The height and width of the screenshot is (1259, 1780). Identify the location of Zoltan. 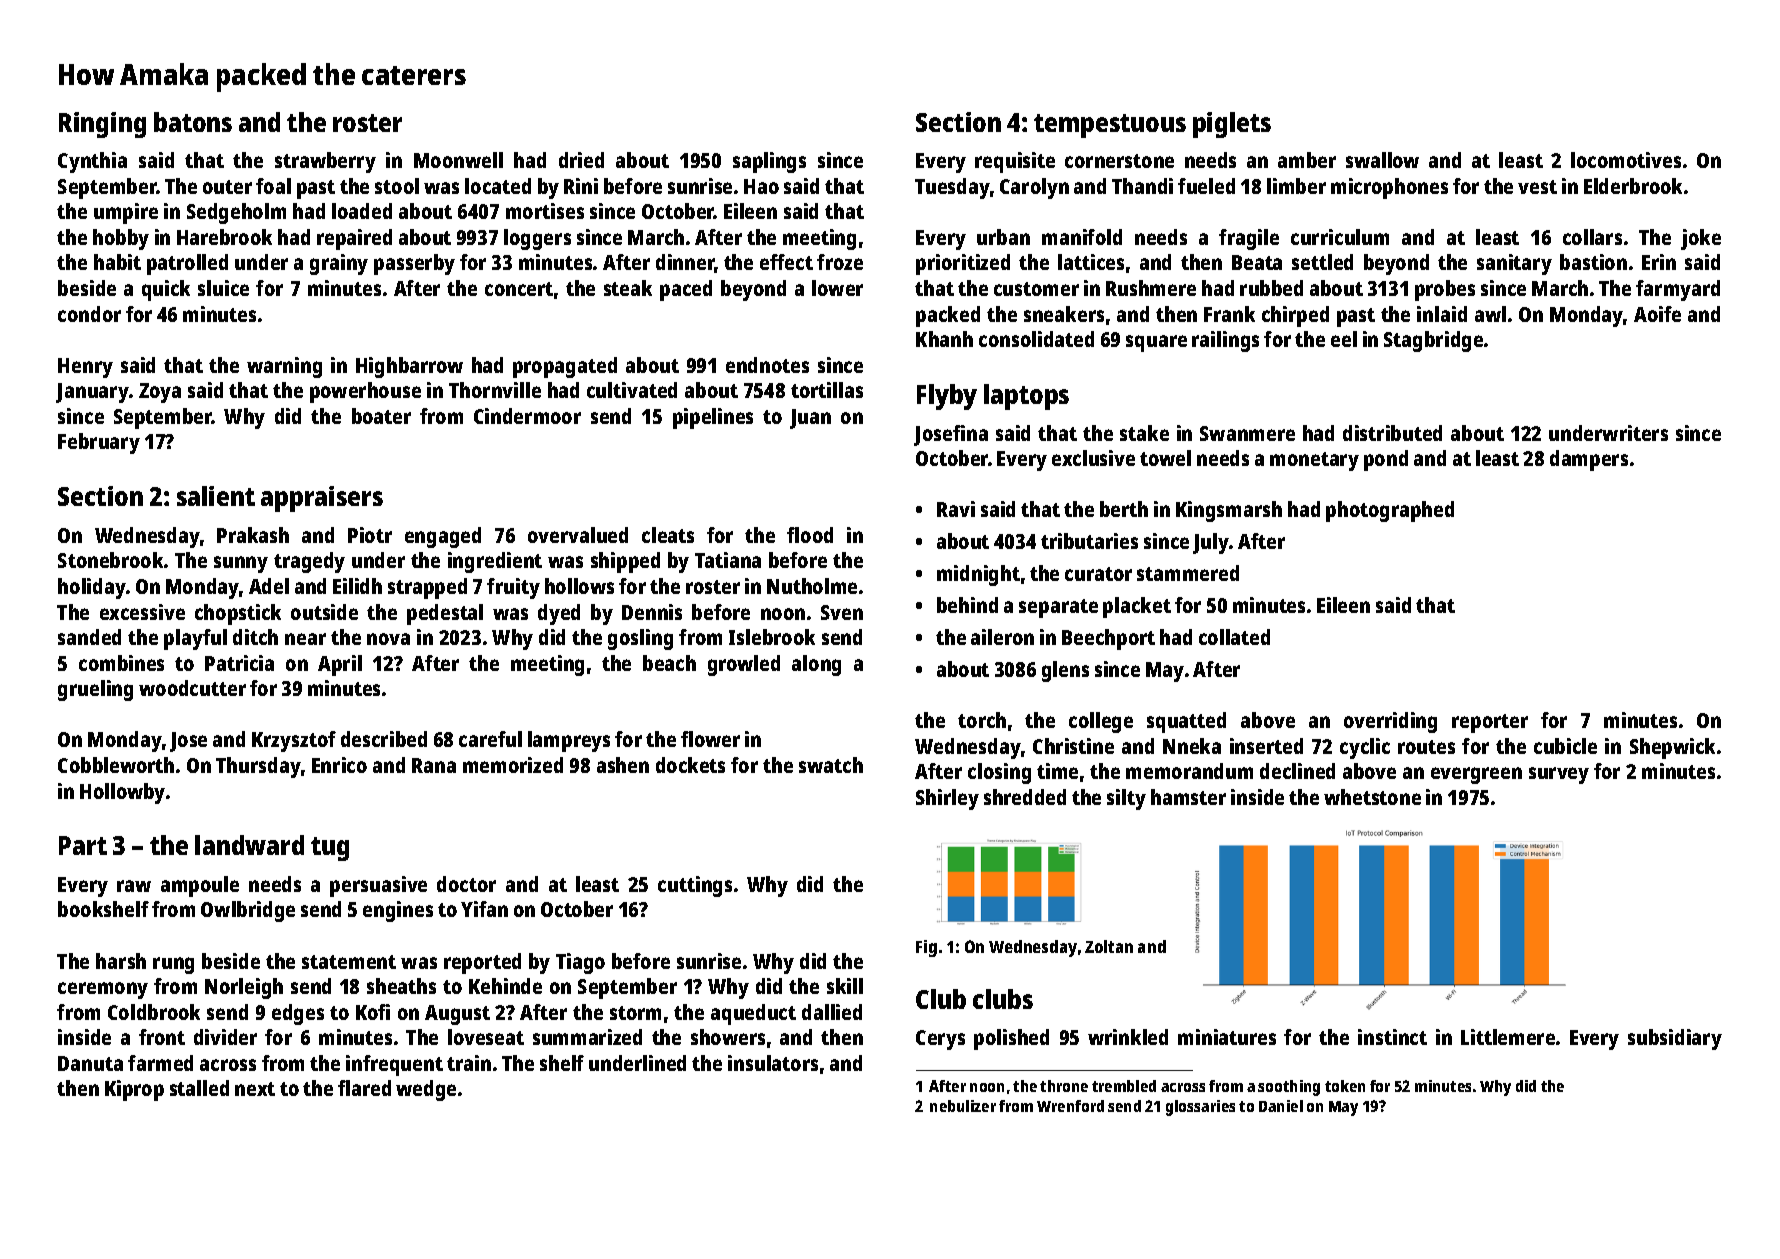
(1109, 946).
